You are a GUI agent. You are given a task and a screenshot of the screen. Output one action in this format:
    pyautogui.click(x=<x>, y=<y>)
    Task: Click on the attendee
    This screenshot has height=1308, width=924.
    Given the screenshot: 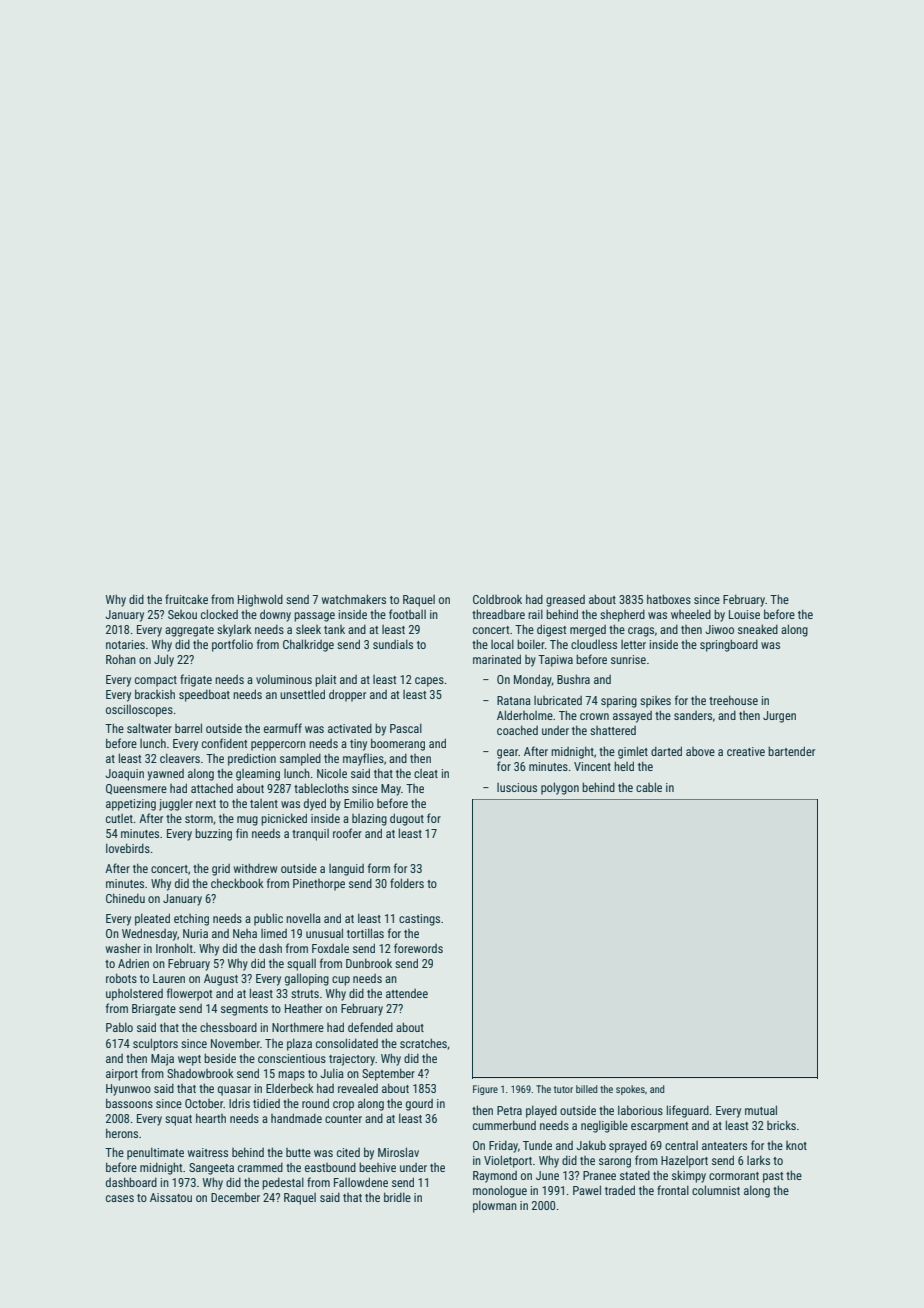 What is the action you would take?
    pyautogui.click(x=407, y=993)
